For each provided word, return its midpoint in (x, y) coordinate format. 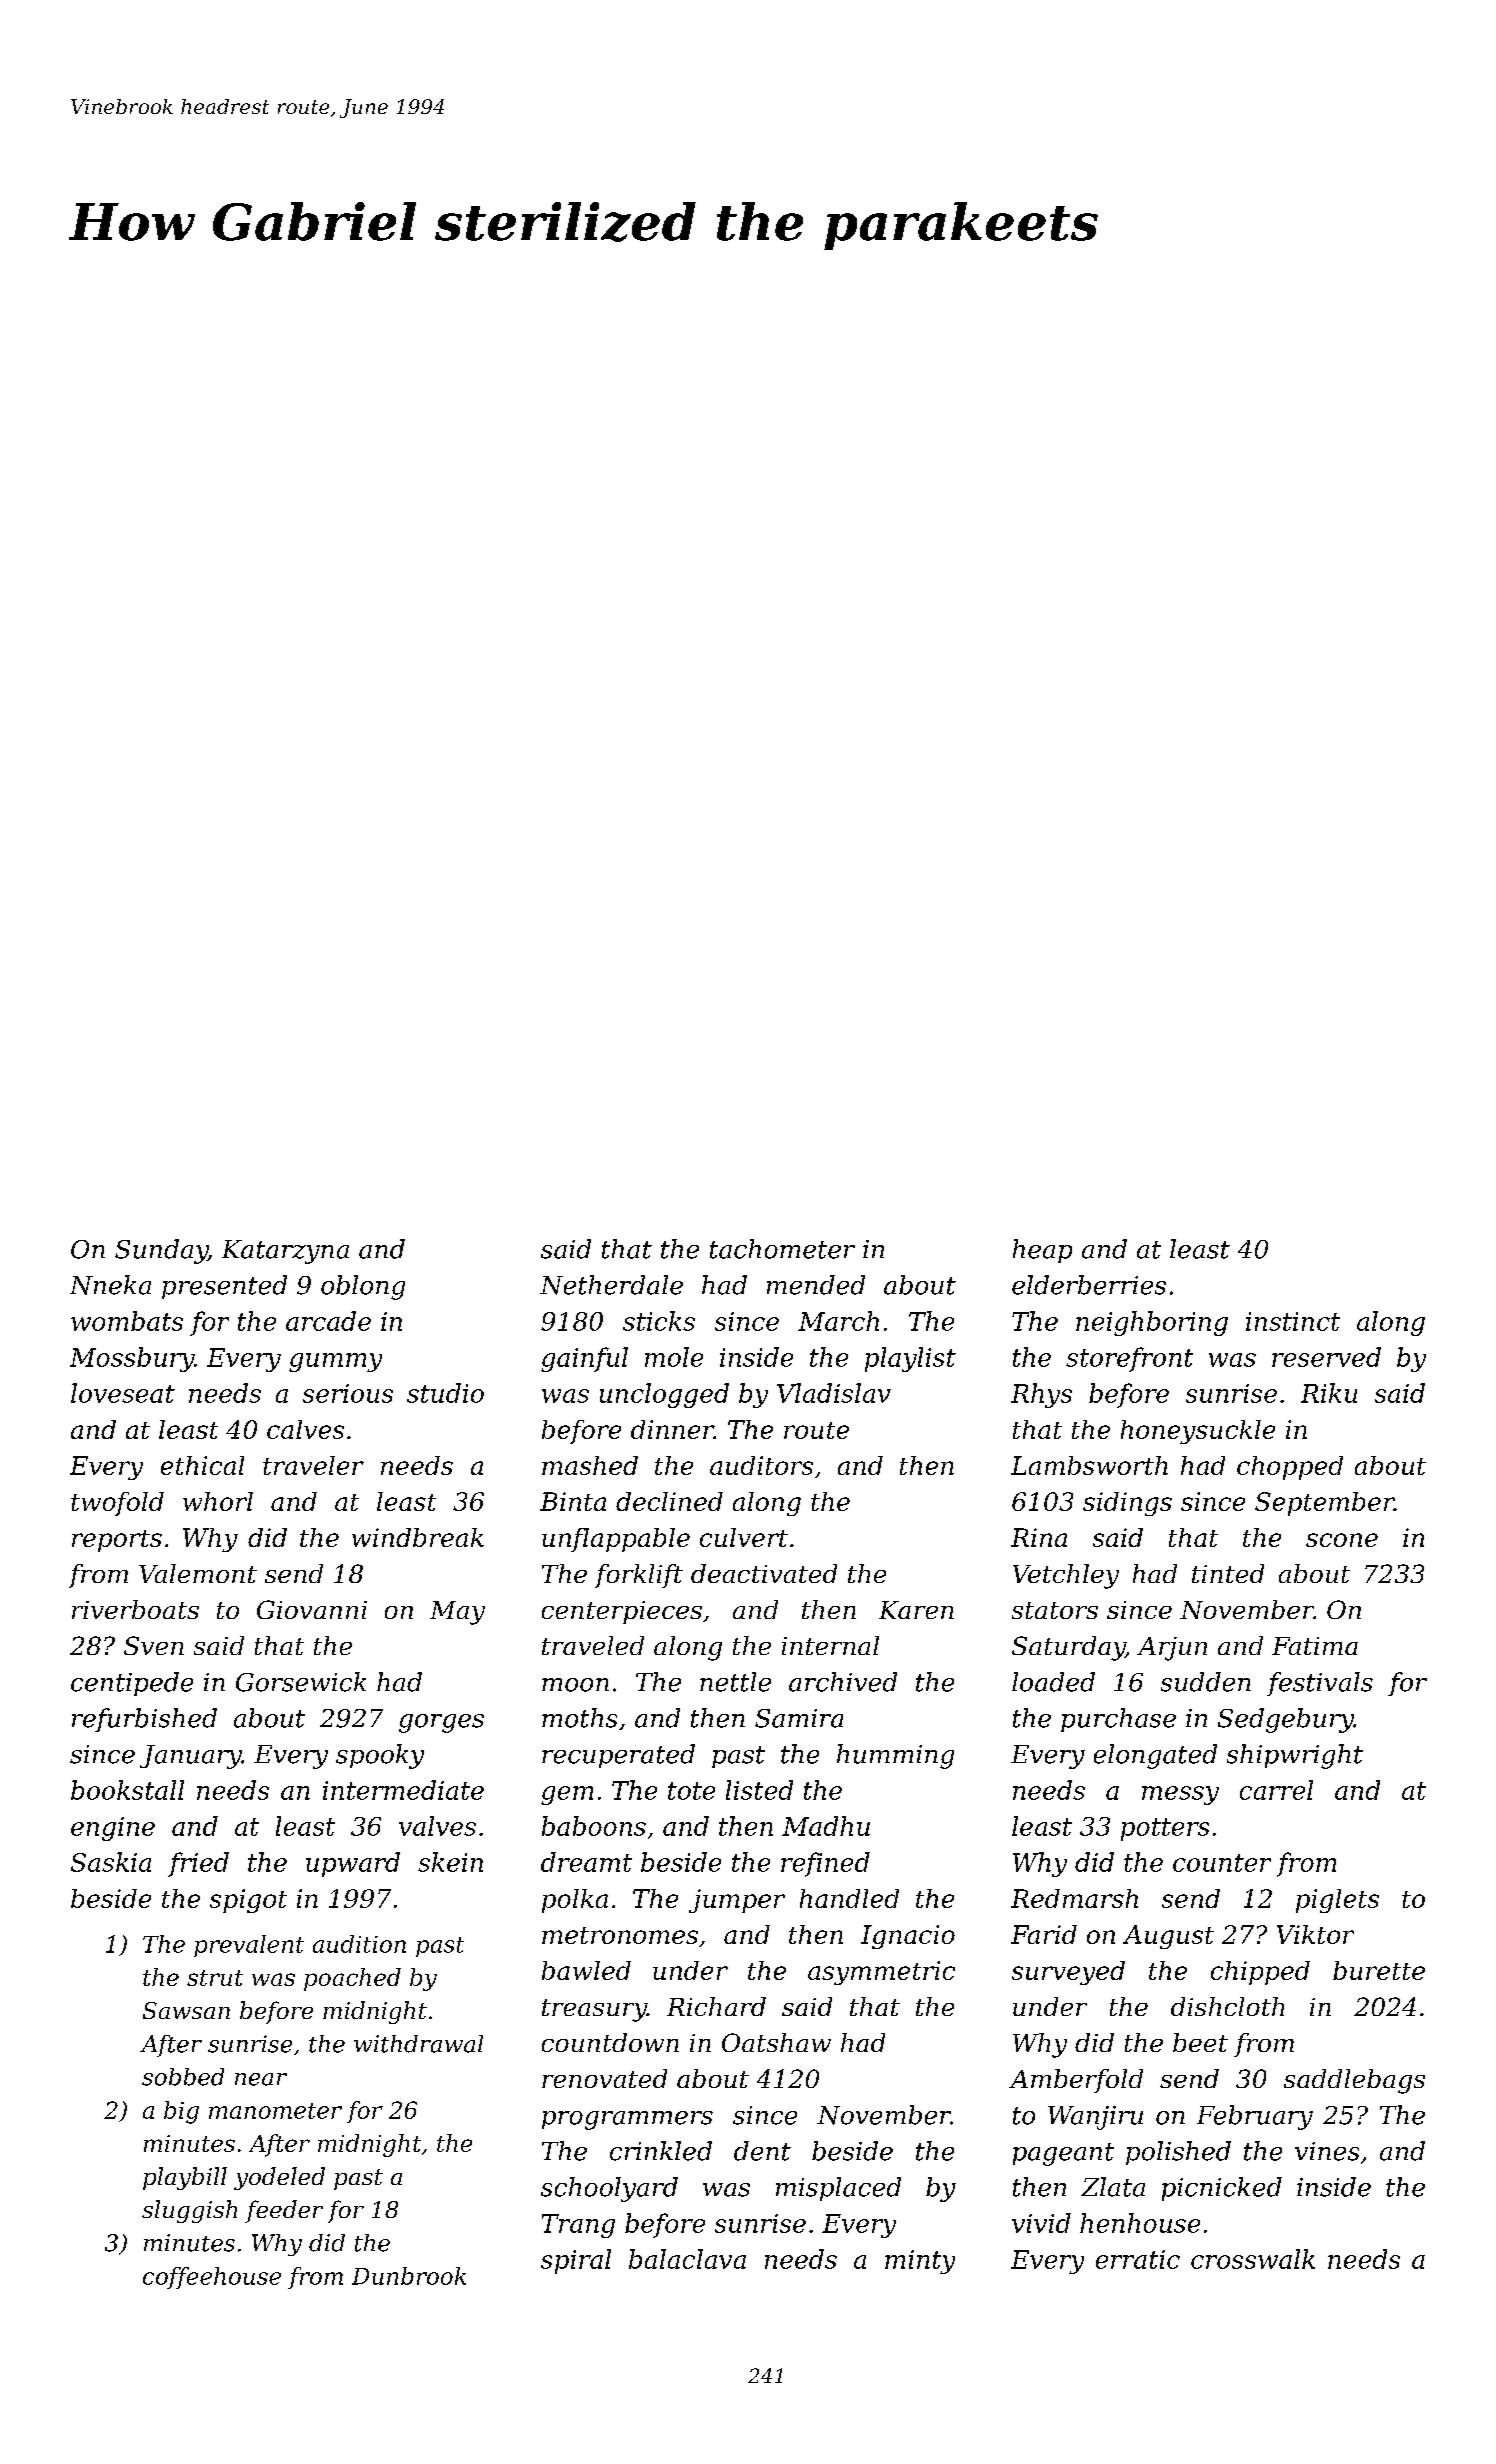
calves (305, 1429)
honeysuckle (1198, 1432)
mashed (590, 1465)
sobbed (183, 2077)
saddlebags (1354, 2081)
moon (575, 1685)
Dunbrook (409, 2276)
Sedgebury (1286, 1720)
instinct (1293, 1321)
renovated (604, 2078)
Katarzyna (285, 1252)
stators (1055, 1610)
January (191, 1757)
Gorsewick (301, 1682)
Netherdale (611, 1285)
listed (759, 1790)
